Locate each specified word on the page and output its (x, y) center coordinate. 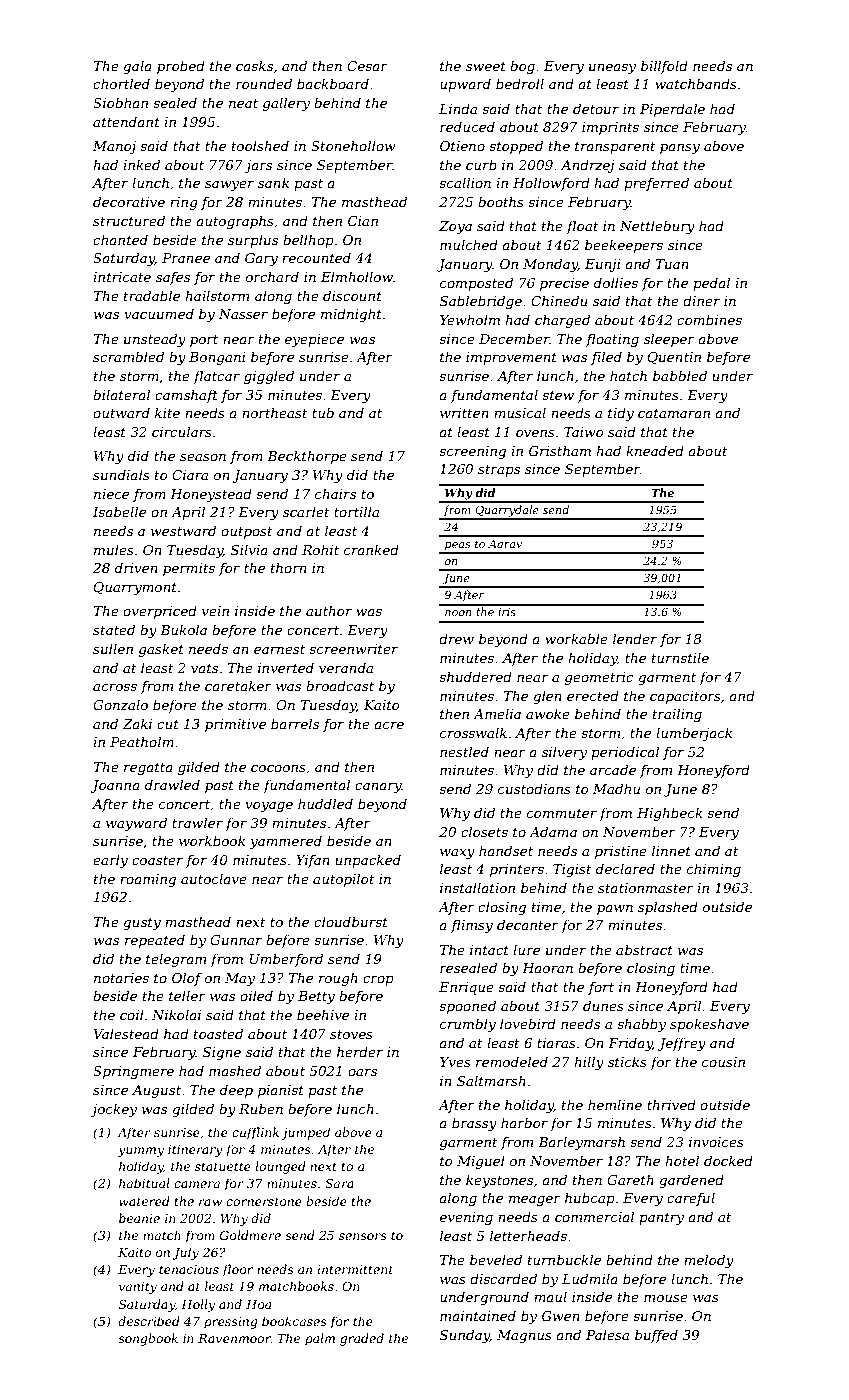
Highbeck (670, 814)
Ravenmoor (234, 1338)
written (464, 413)
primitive (235, 725)
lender (635, 638)
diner (701, 300)
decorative (129, 201)
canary (378, 788)
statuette (223, 1166)
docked (728, 1160)
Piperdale (672, 110)
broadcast (340, 685)
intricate (122, 277)
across (115, 687)
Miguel (481, 1162)
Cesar (367, 66)
